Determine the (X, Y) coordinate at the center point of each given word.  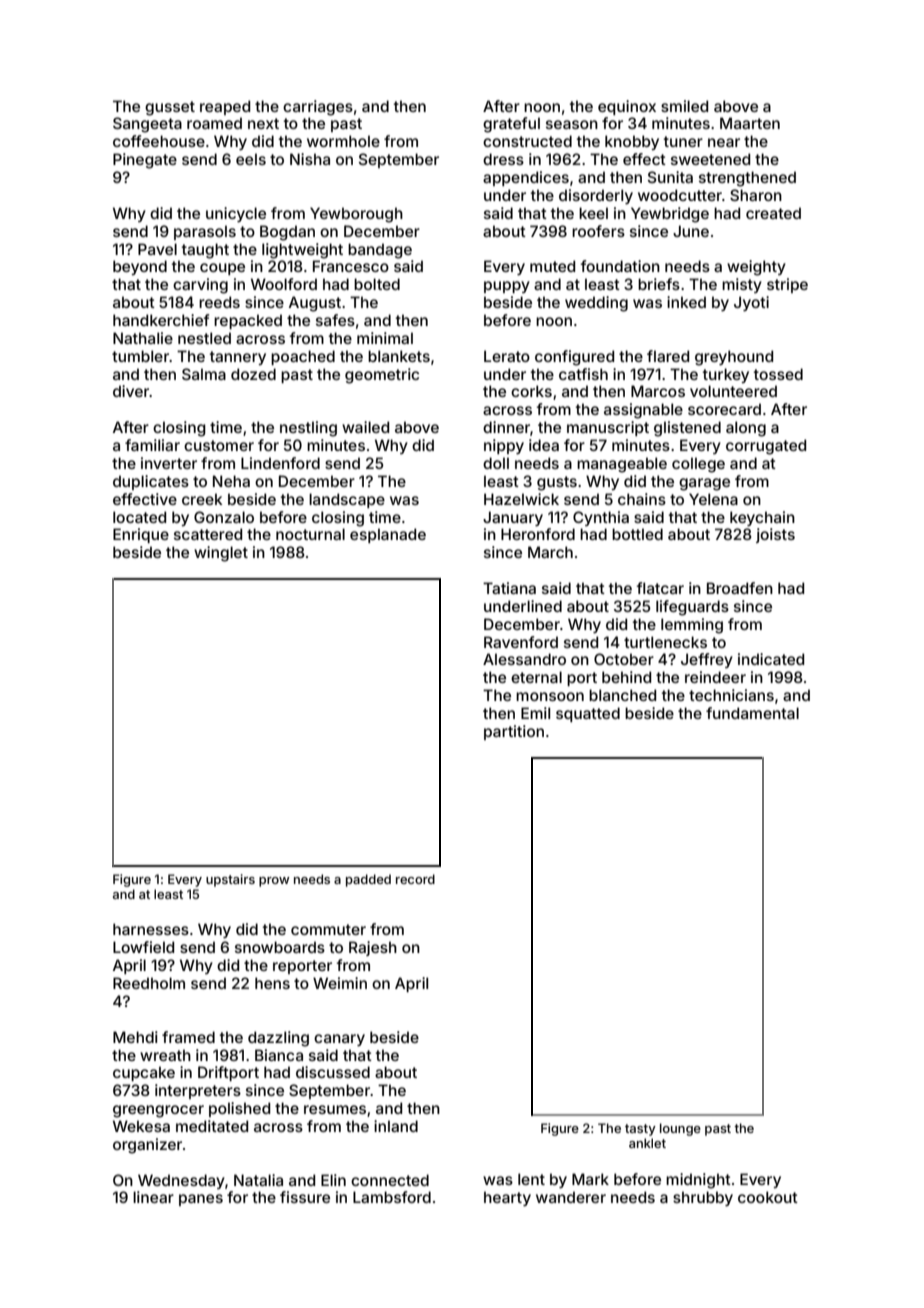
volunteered (733, 391)
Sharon (756, 195)
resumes (335, 1109)
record (415, 879)
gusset (170, 108)
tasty (640, 1130)
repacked (248, 321)
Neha (231, 481)
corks (531, 391)
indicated (771, 659)
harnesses (151, 929)
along (746, 429)
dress (503, 159)
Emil (535, 713)
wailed (365, 427)
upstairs (230, 880)
